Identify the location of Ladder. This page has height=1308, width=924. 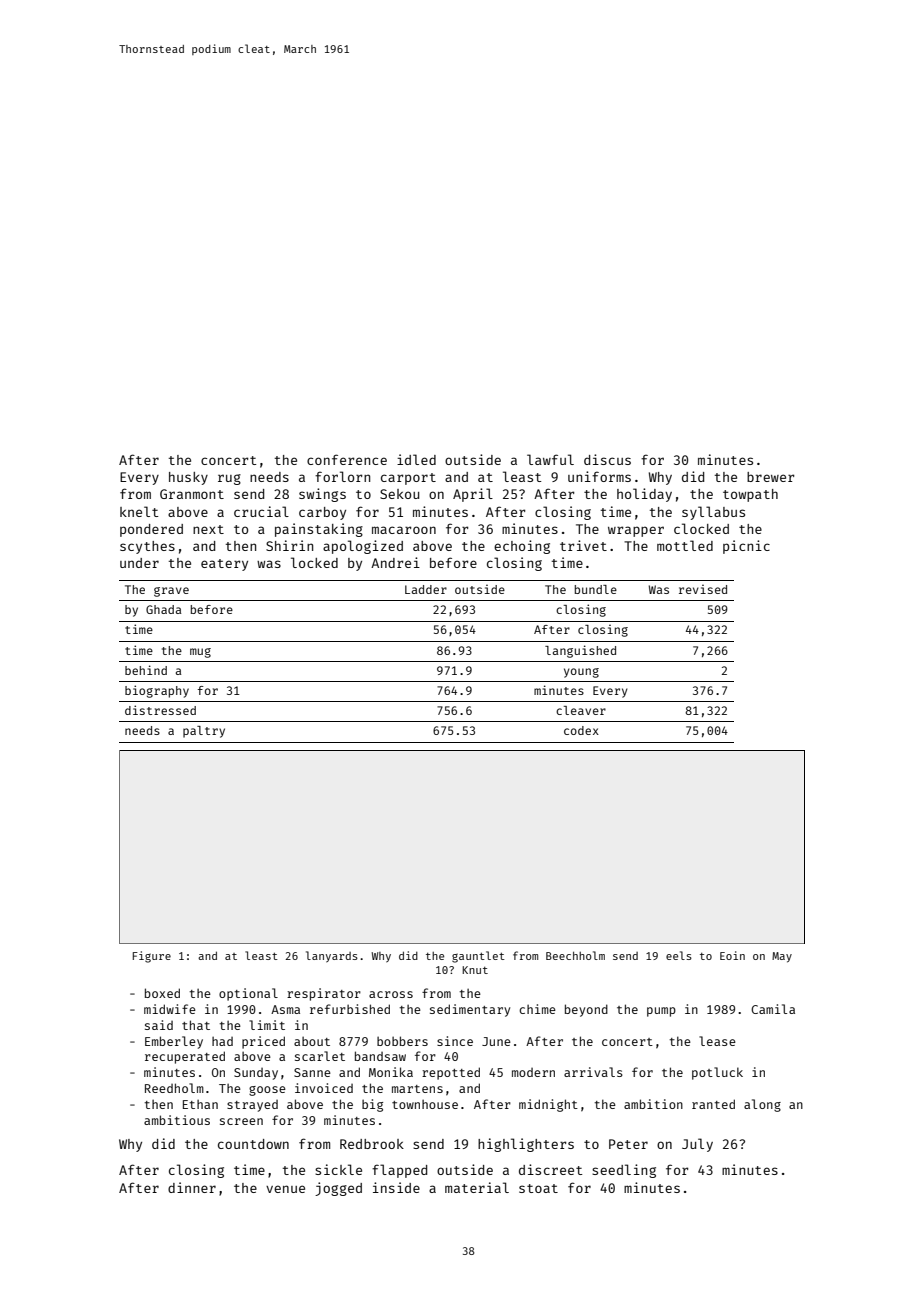
(426, 589).
